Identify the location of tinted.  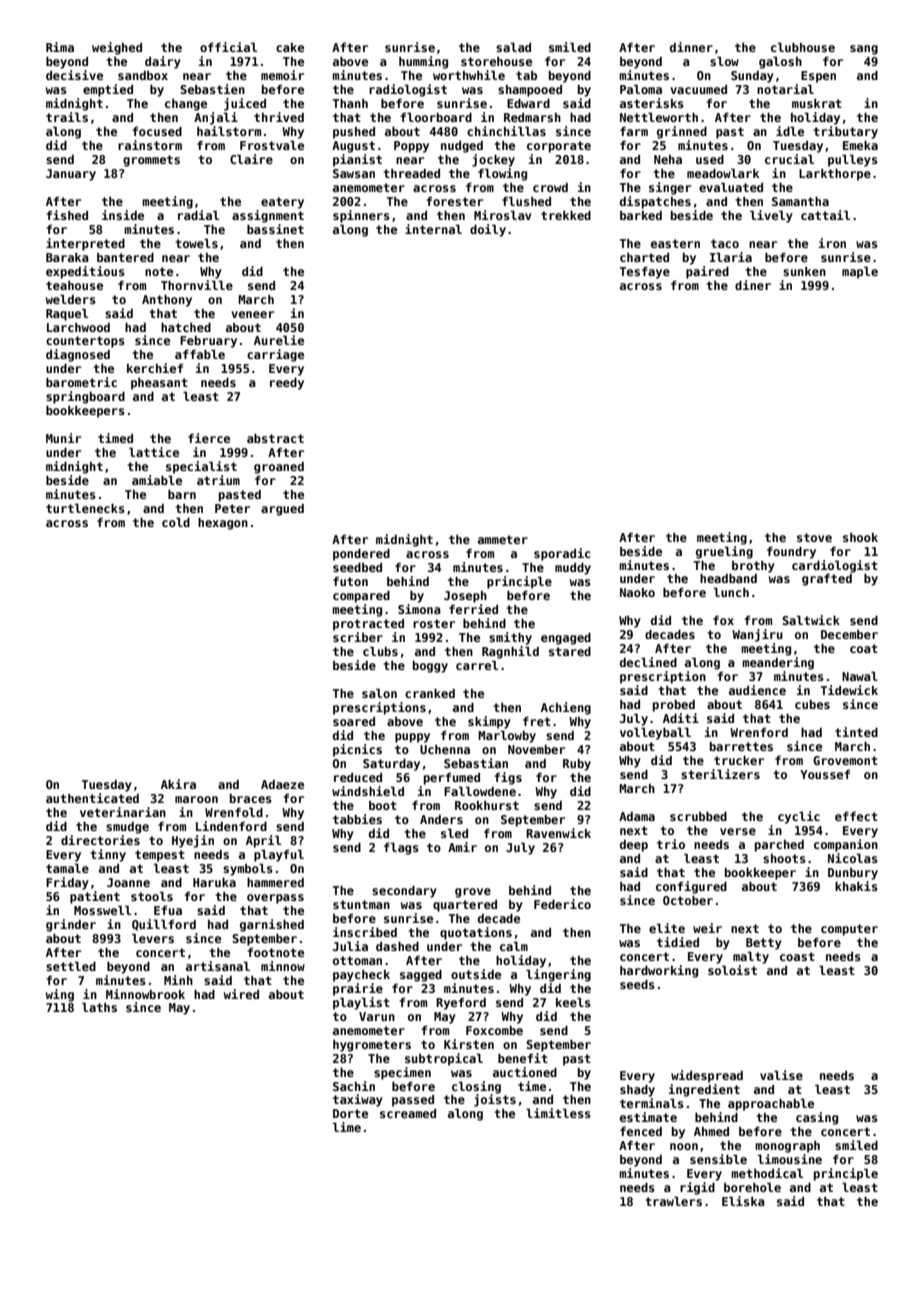
(856, 732).
